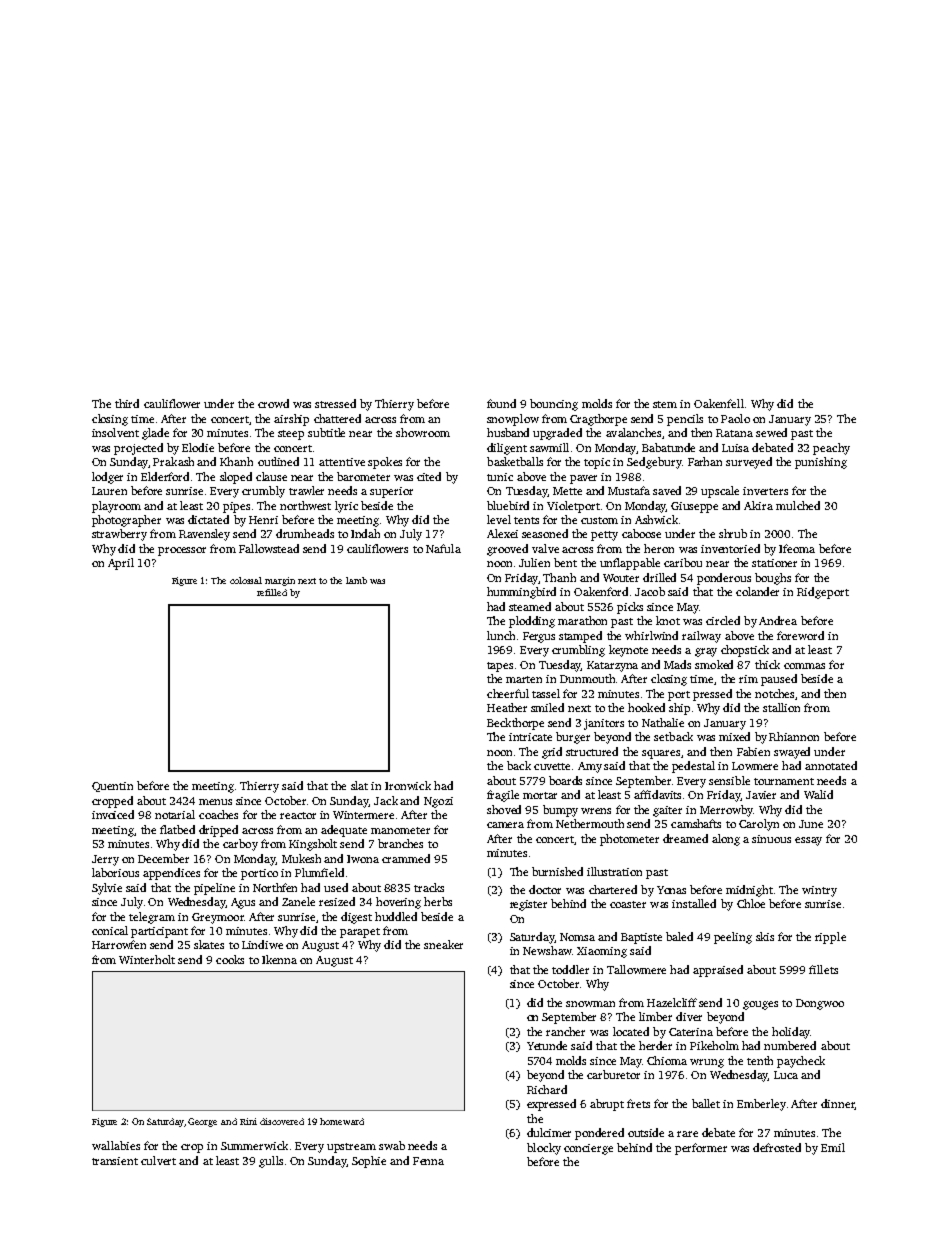 This page has height=1233, width=952. What do you see at coordinates (833, 1147) in the page?
I see `Emil` at bounding box center [833, 1147].
